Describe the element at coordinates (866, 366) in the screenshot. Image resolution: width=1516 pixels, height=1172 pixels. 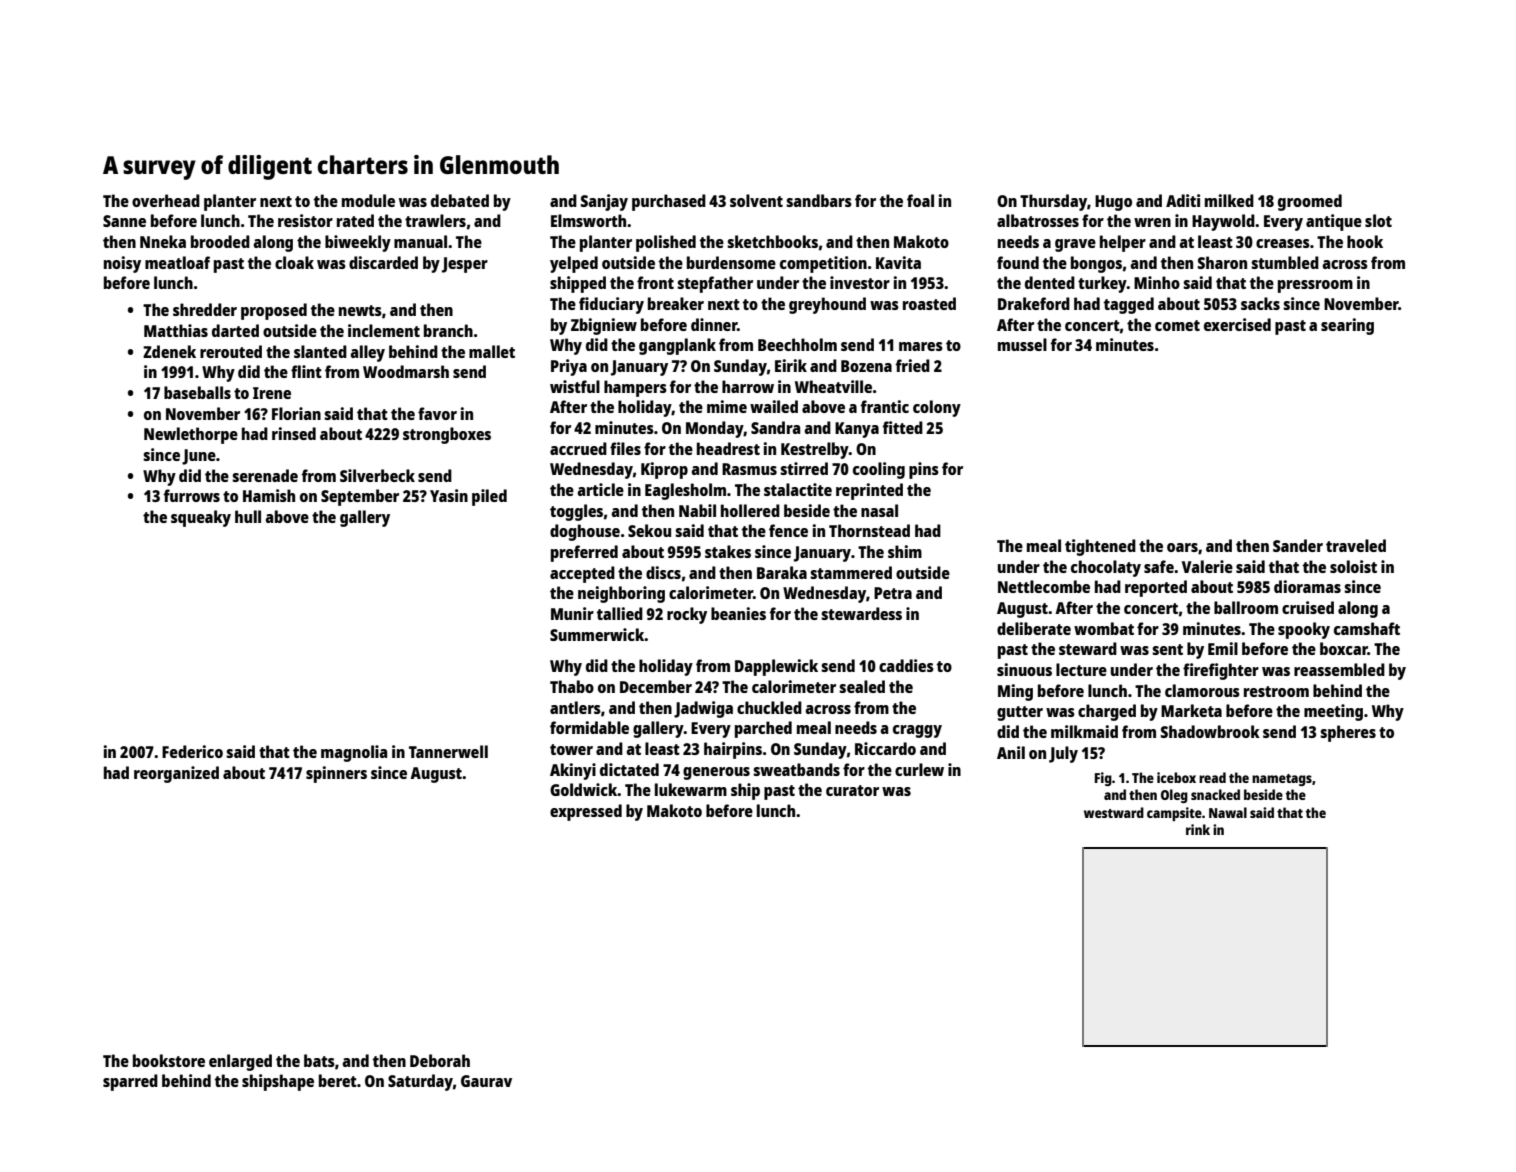
I see `Bozena` at that location.
